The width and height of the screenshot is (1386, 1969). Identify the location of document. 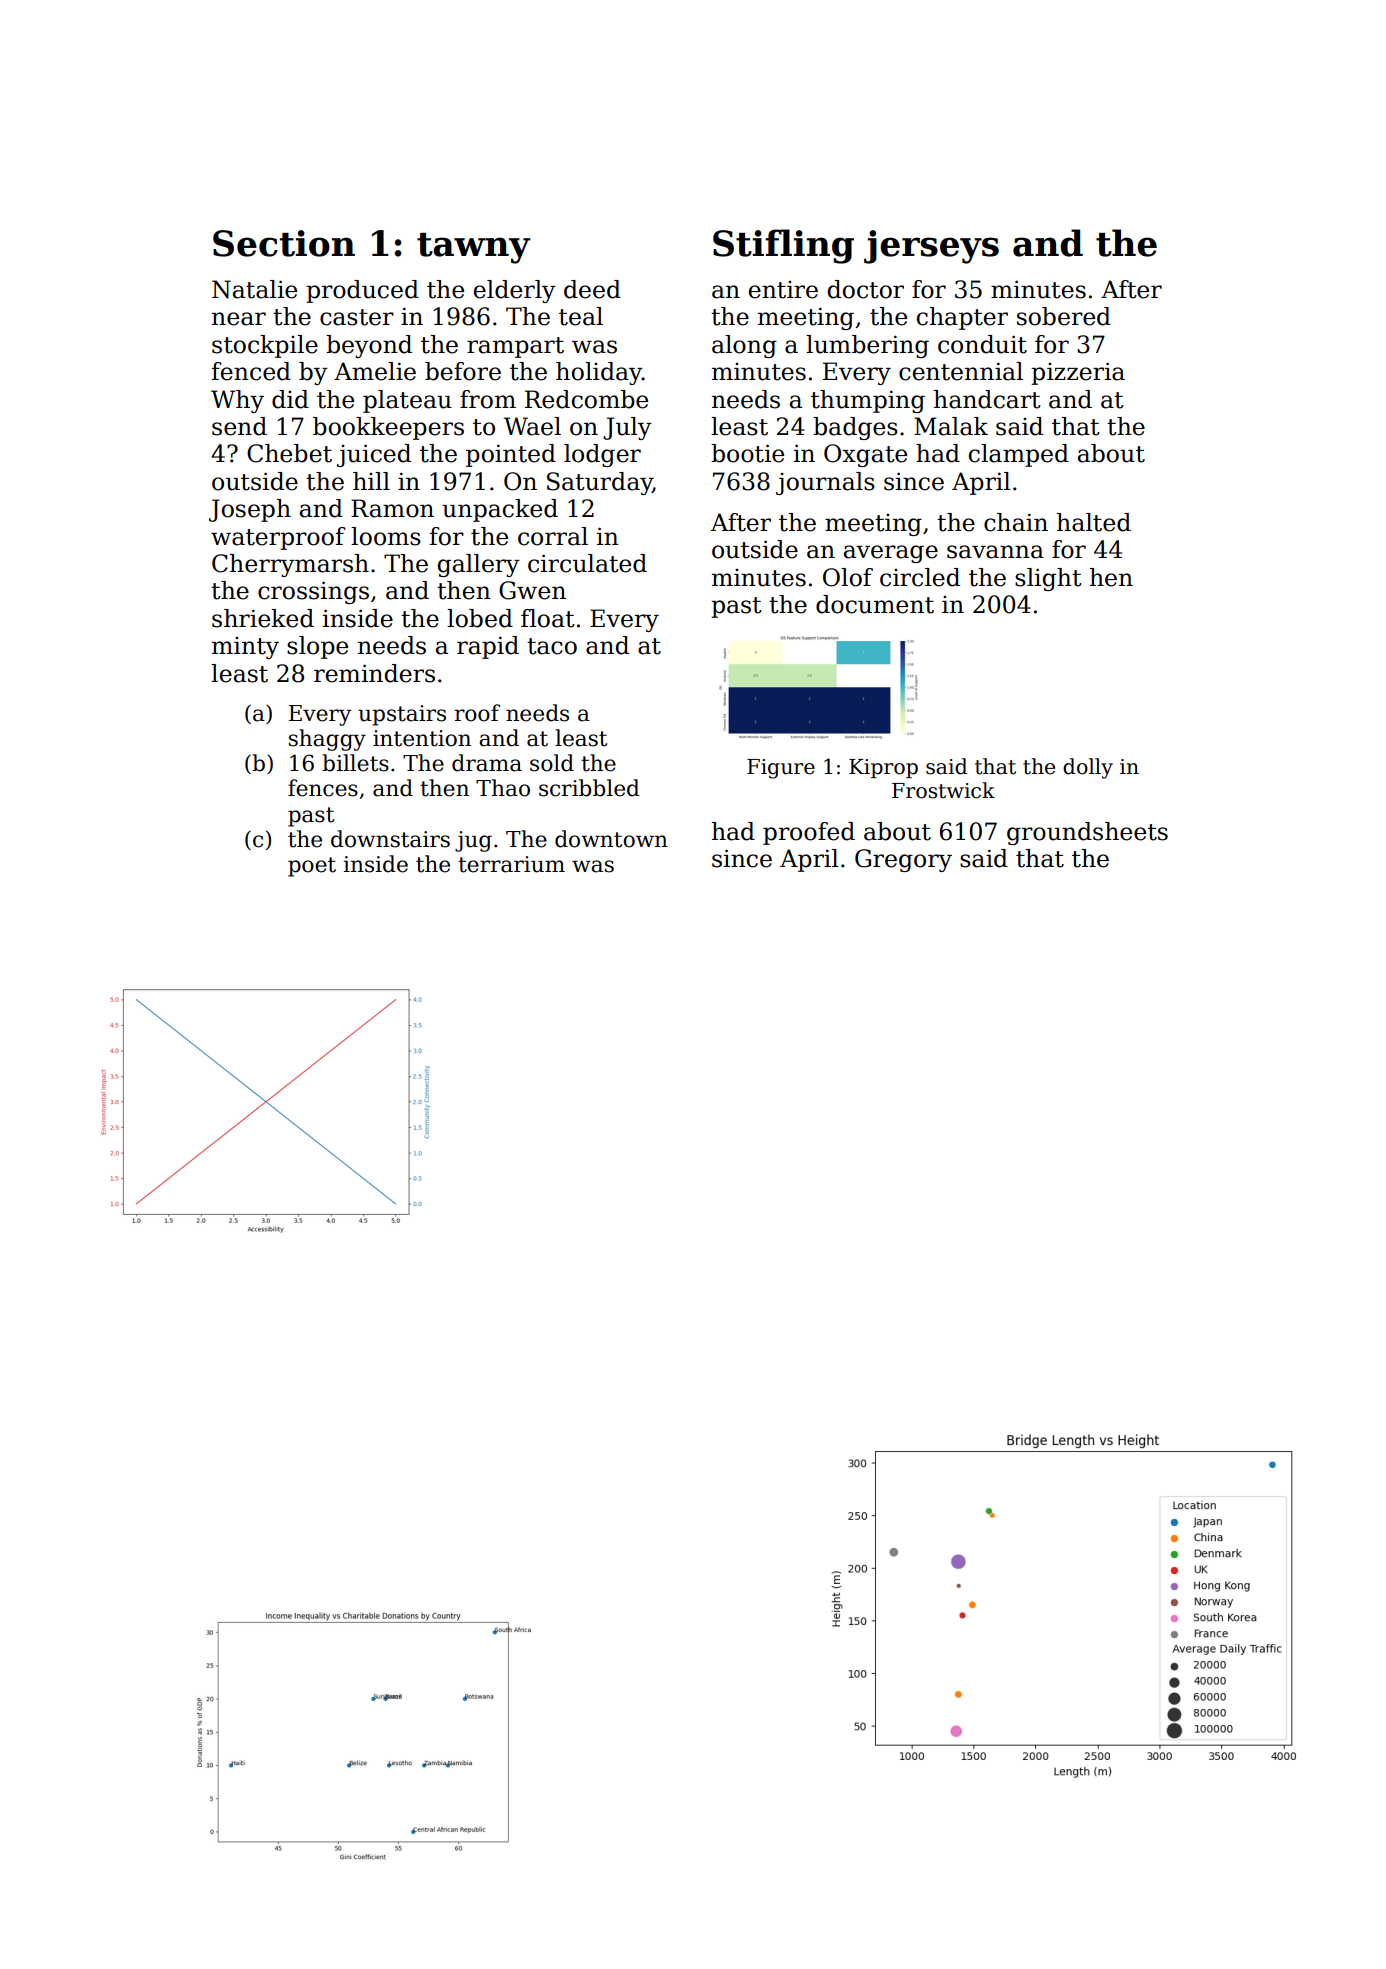
(875, 604).
